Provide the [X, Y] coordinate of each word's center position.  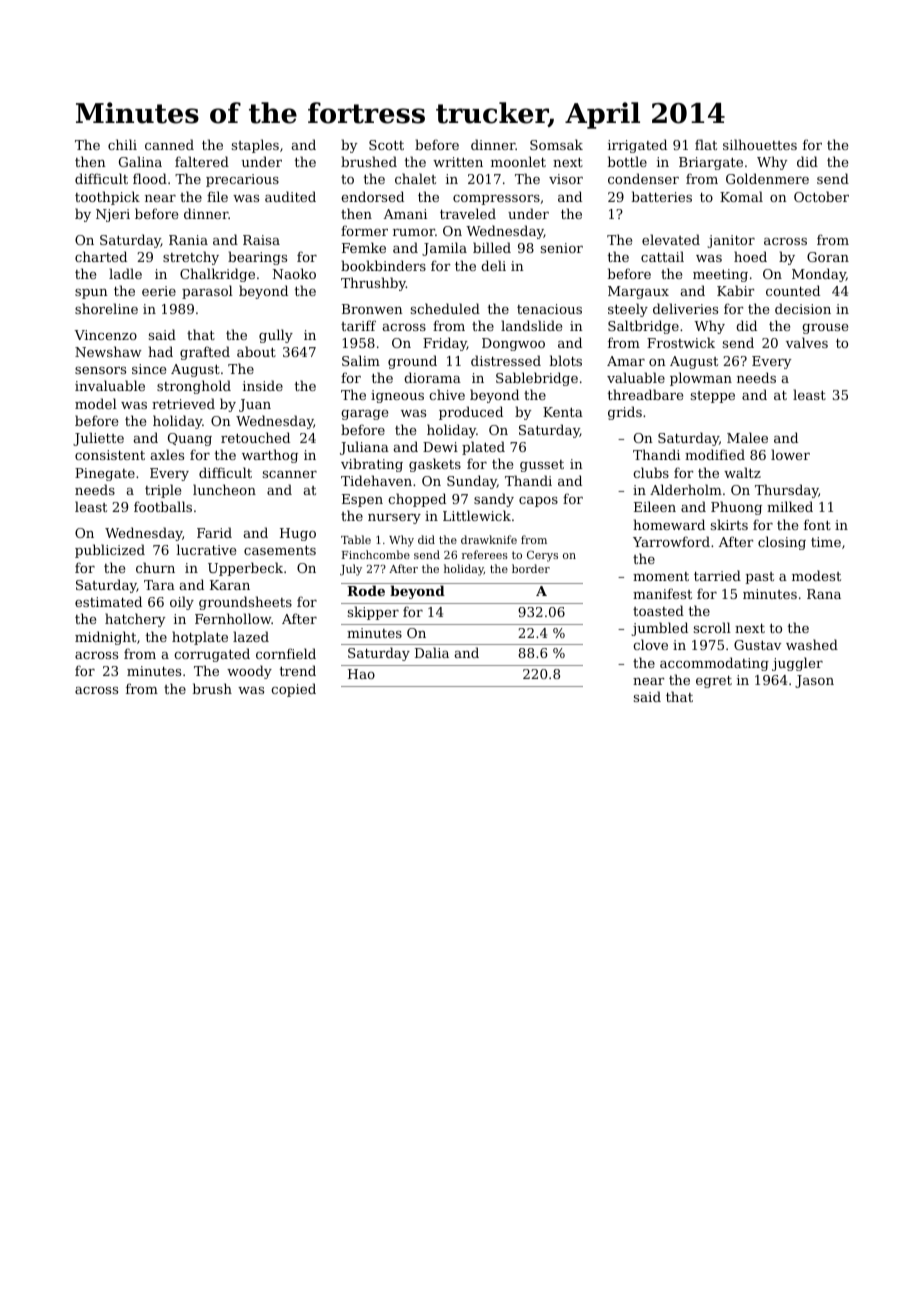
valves [807, 342]
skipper [373, 613]
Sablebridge [537, 379]
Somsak [556, 144]
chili [122, 144]
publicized [110, 551]
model [96, 403]
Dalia [432, 652]
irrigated [637, 146]
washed [812, 644]
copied [293, 690]
